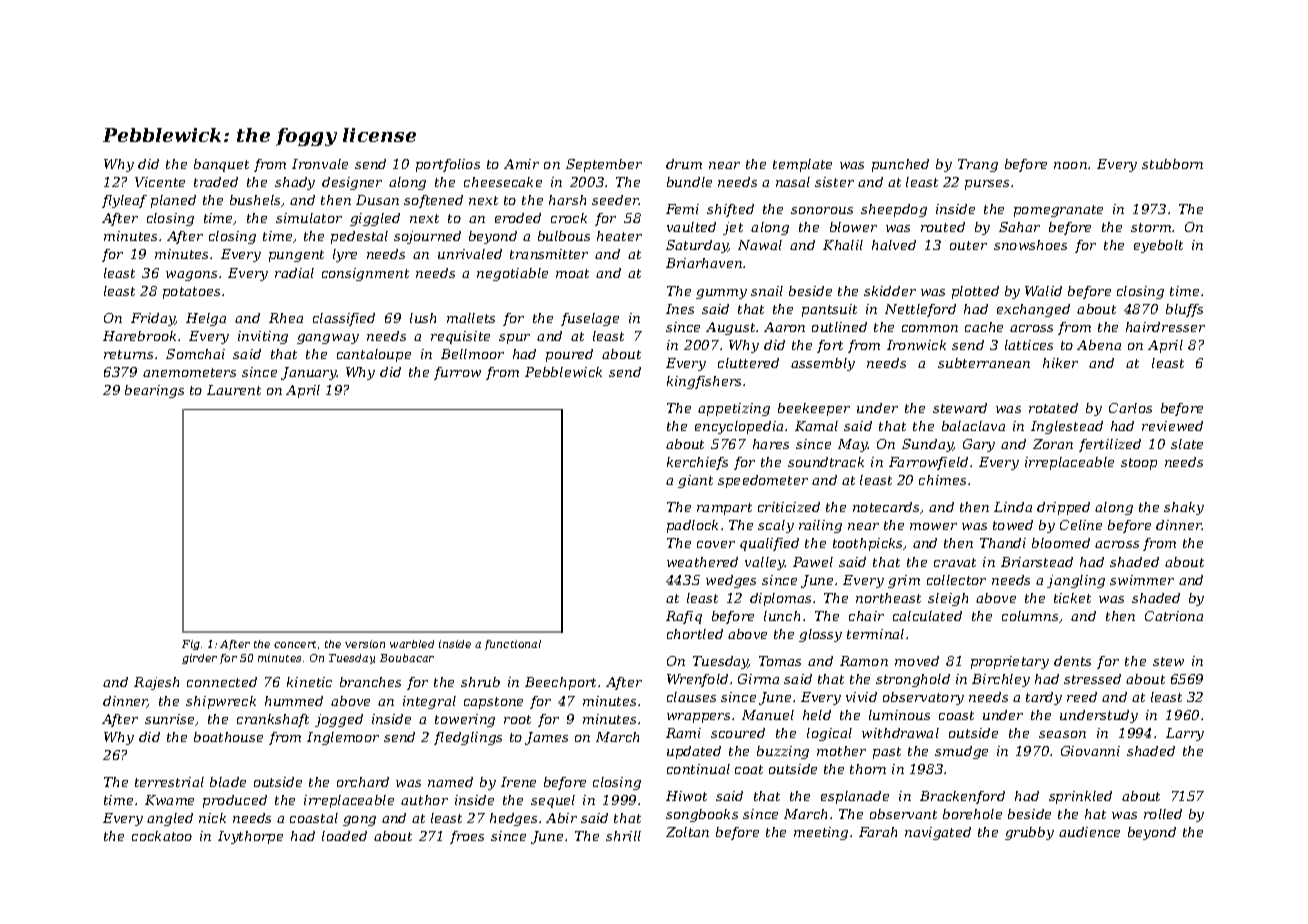  Describe the element at coordinates (569, 355) in the screenshot. I see `poured` at that location.
